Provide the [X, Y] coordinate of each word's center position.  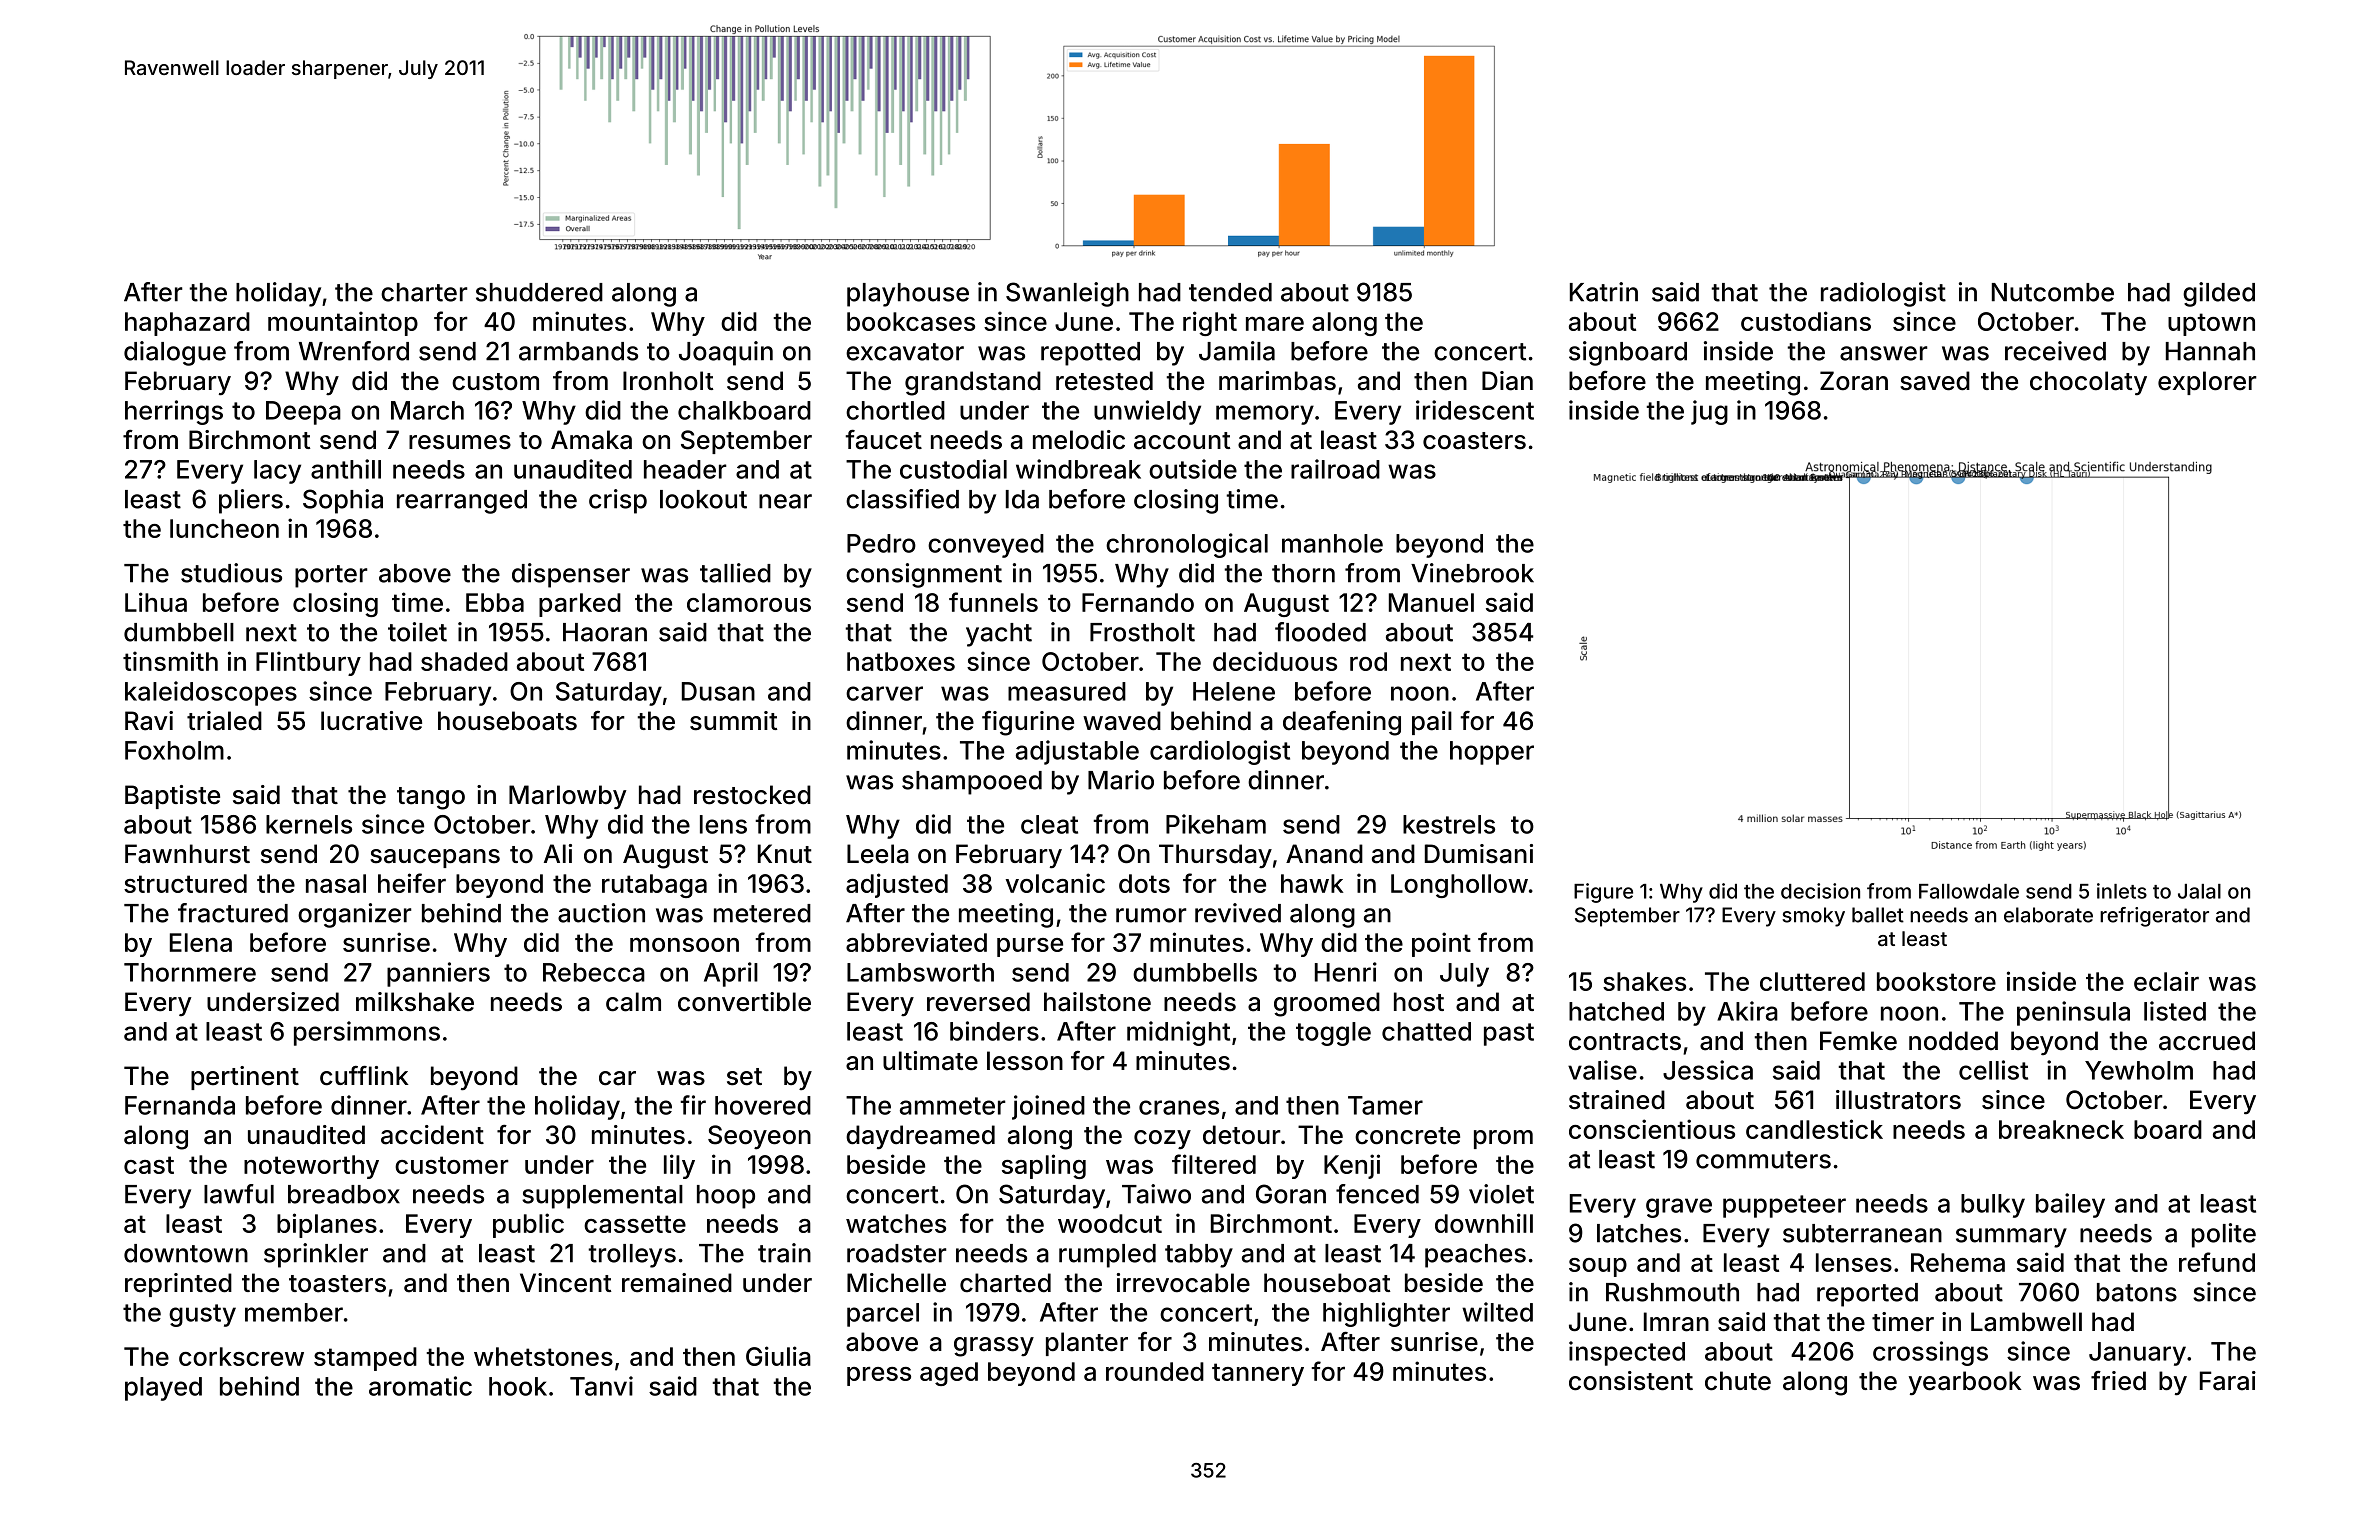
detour [1242, 1135]
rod [1368, 661]
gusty [202, 1315]
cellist [1993, 1070]
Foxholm [174, 750]
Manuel [1431, 602]
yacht [999, 635]
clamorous [749, 602]
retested [1104, 381]
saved [1935, 381]
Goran [1291, 1194]
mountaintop [343, 323]
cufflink [364, 1076]
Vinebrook [1472, 573]
